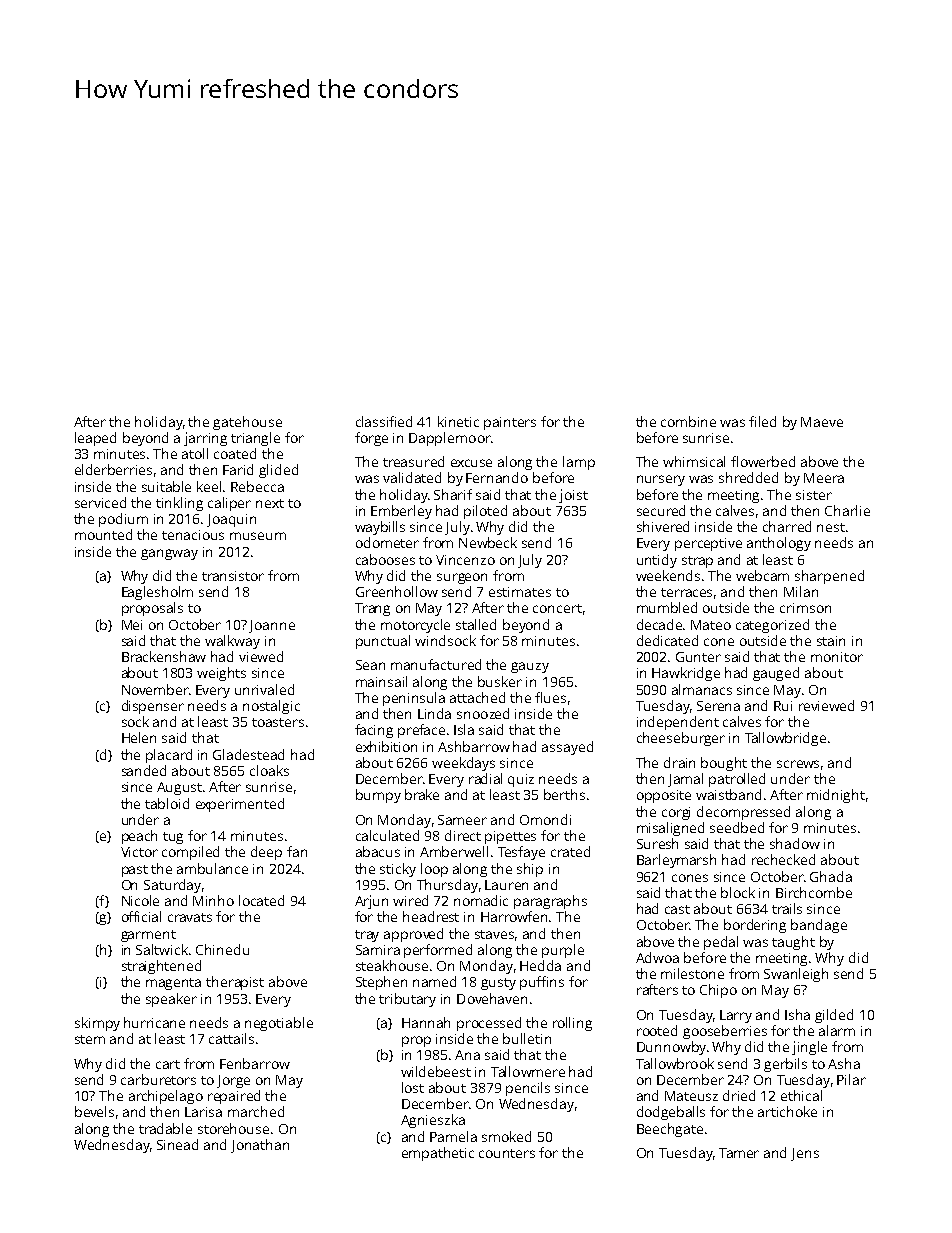 This document has width=952, height=1233. What do you see at coordinates (675, 1063) in the document?
I see `Tallowbrook` at bounding box center [675, 1063].
